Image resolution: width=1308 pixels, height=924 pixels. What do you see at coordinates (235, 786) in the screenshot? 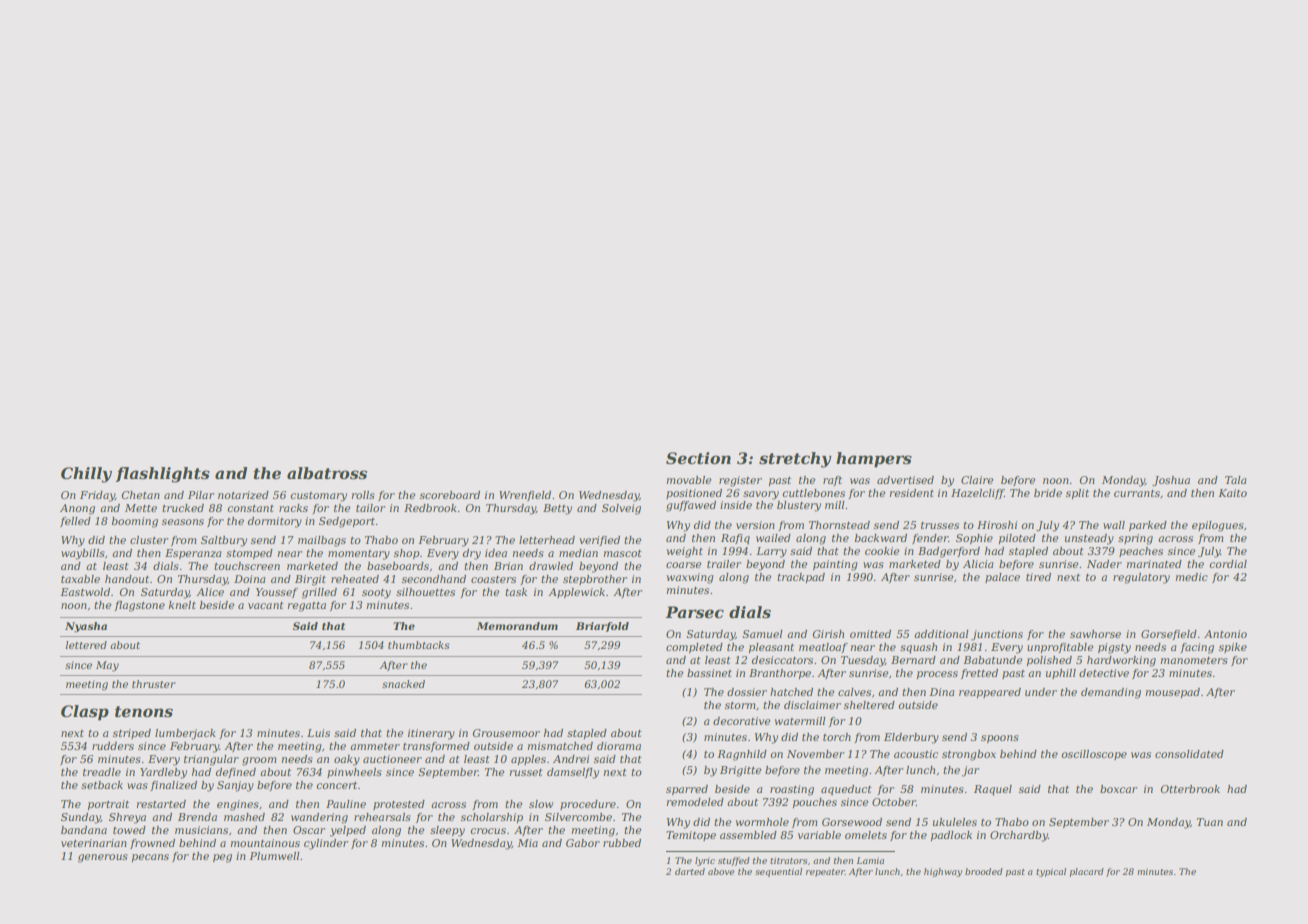
I see `Sanjay` at bounding box center [235, 786].
